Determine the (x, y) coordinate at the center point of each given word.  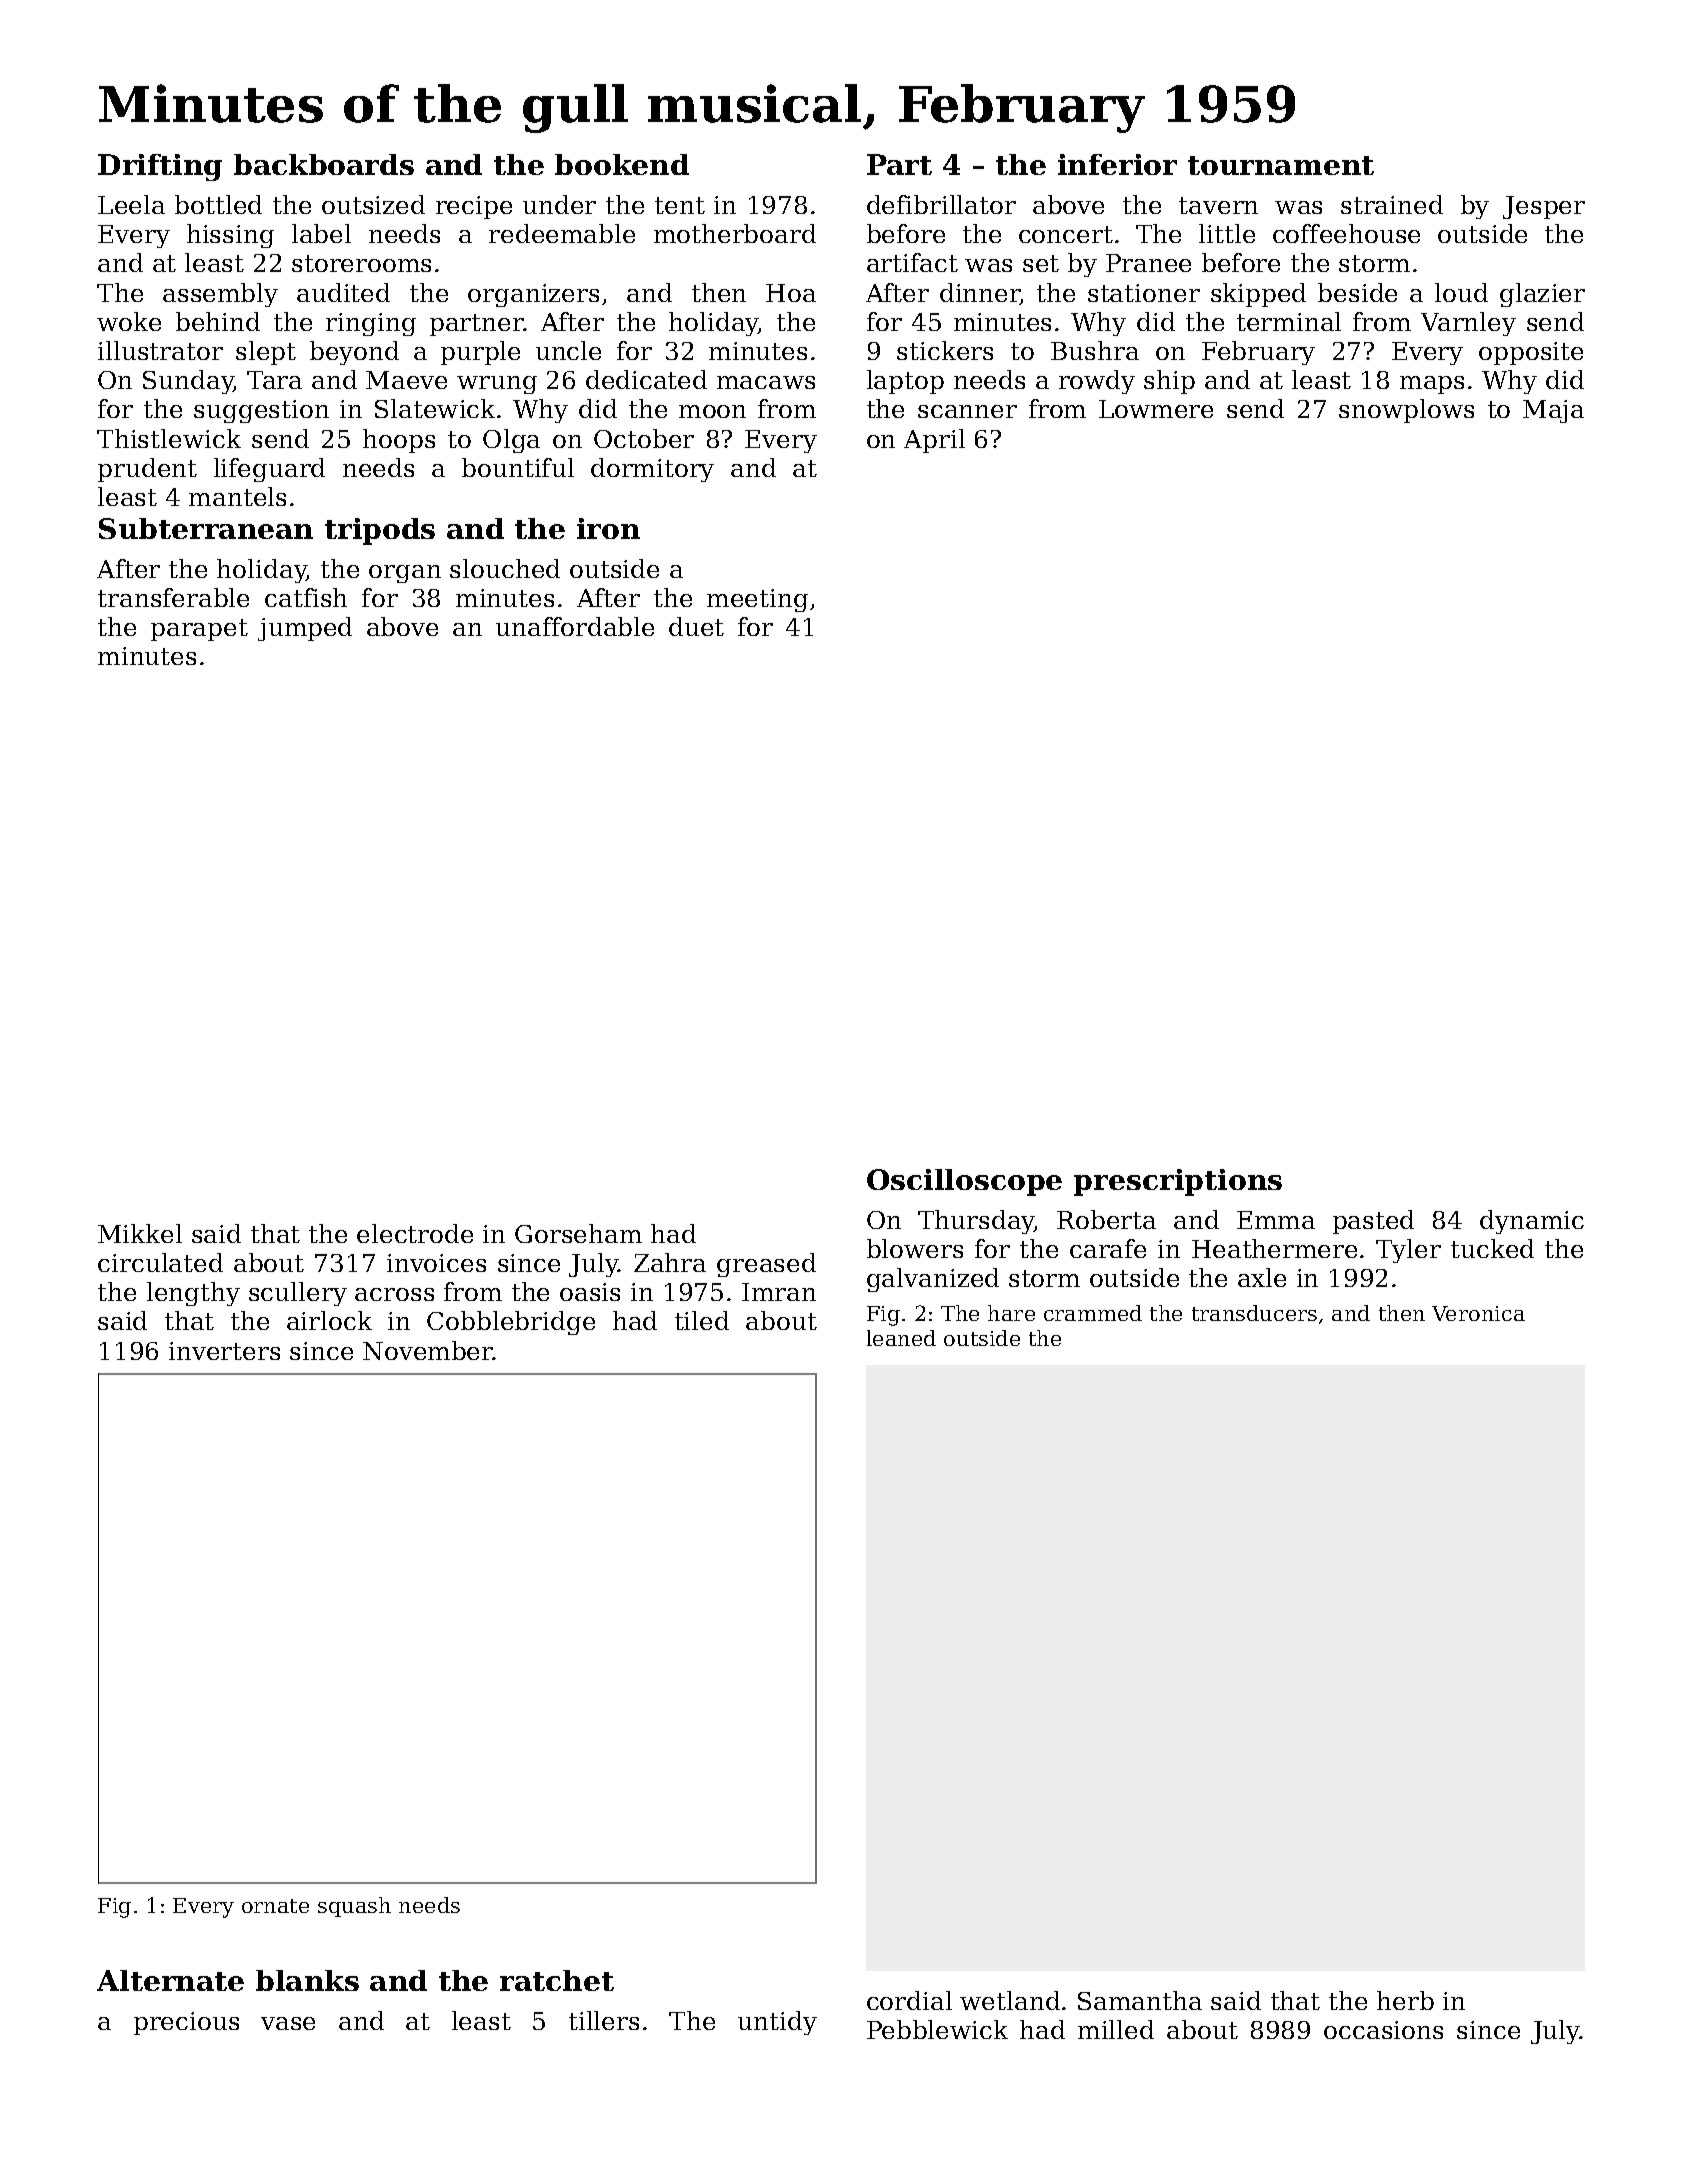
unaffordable (575, 626)
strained (1392, 204)
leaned (901, 1338)
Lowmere (1156, 409)
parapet (199, 630)
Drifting (160, 167)
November (428, 1350)
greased (766, 1265)
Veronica (1478, 1313)
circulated (160, 1262)
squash (354, 1907)
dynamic (1532, 1222)
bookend (622, 164)
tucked (1492, 1248)
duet (696, 626)
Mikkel (140, 1233)
